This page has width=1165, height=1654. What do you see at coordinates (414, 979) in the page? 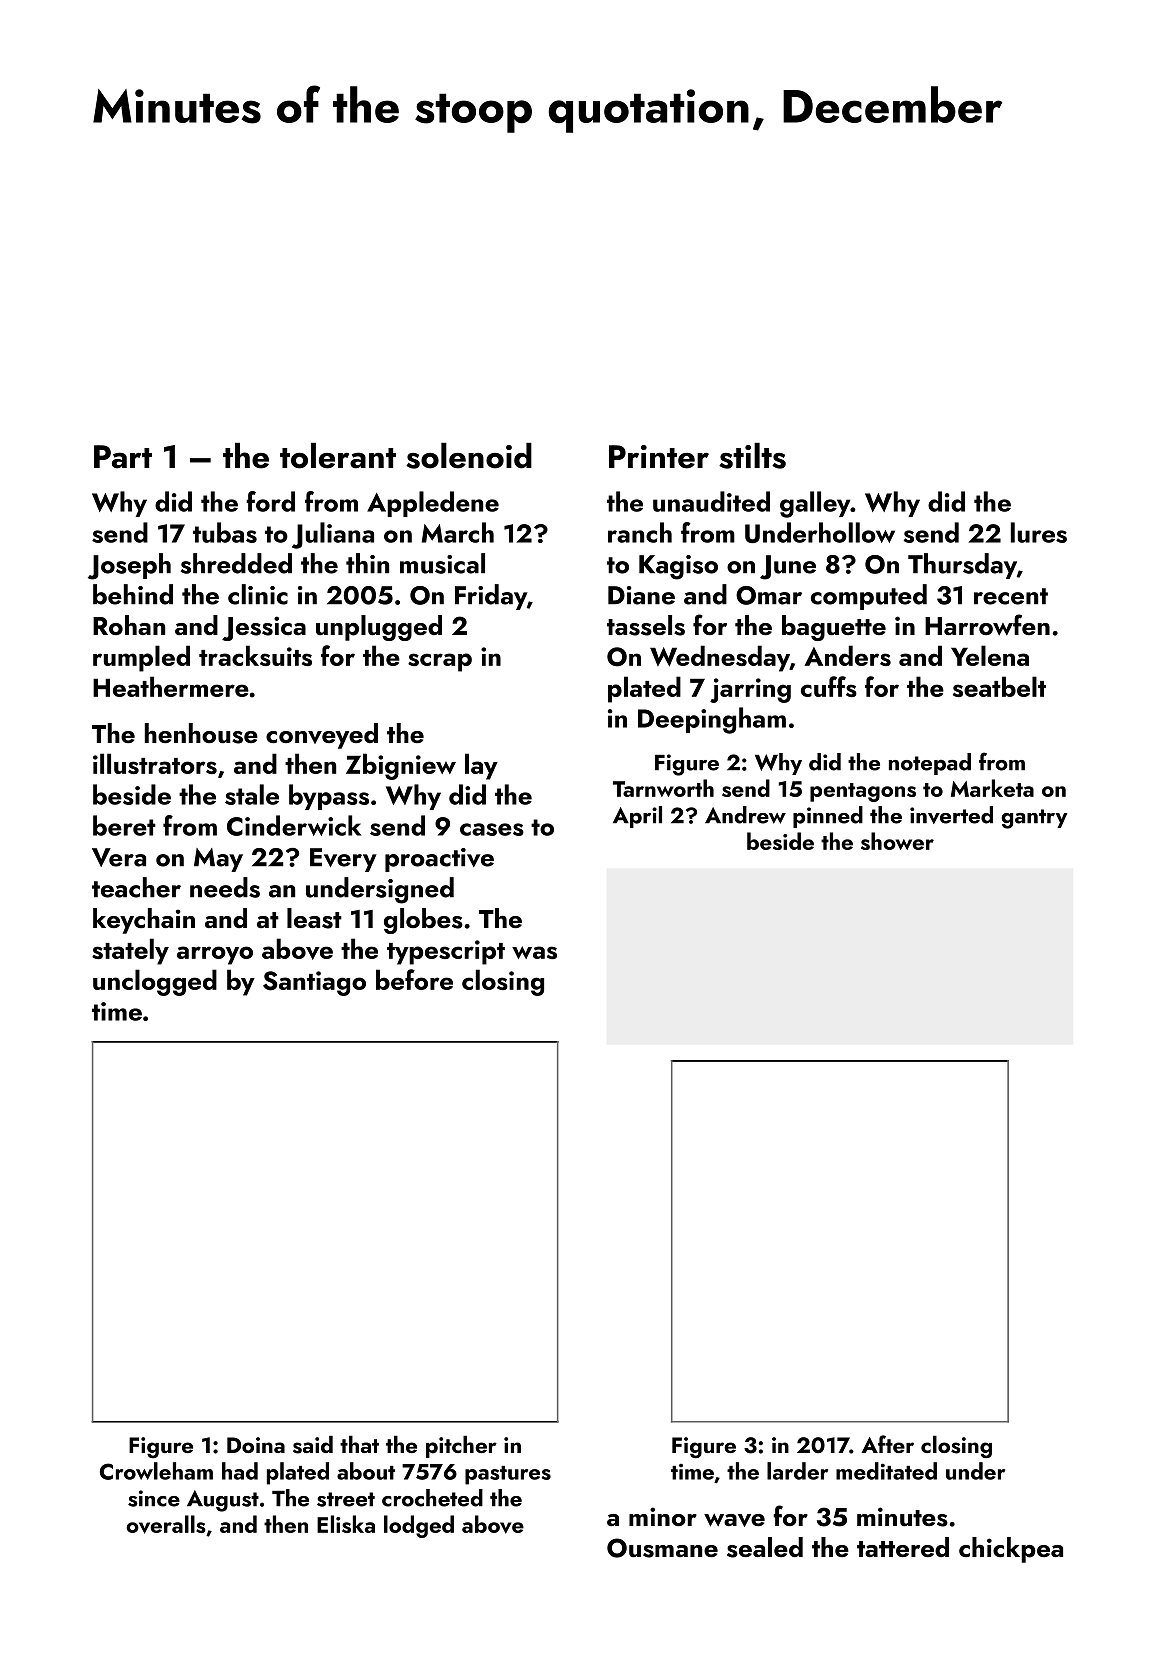
I see `before` at bounding box center [414, 979].
